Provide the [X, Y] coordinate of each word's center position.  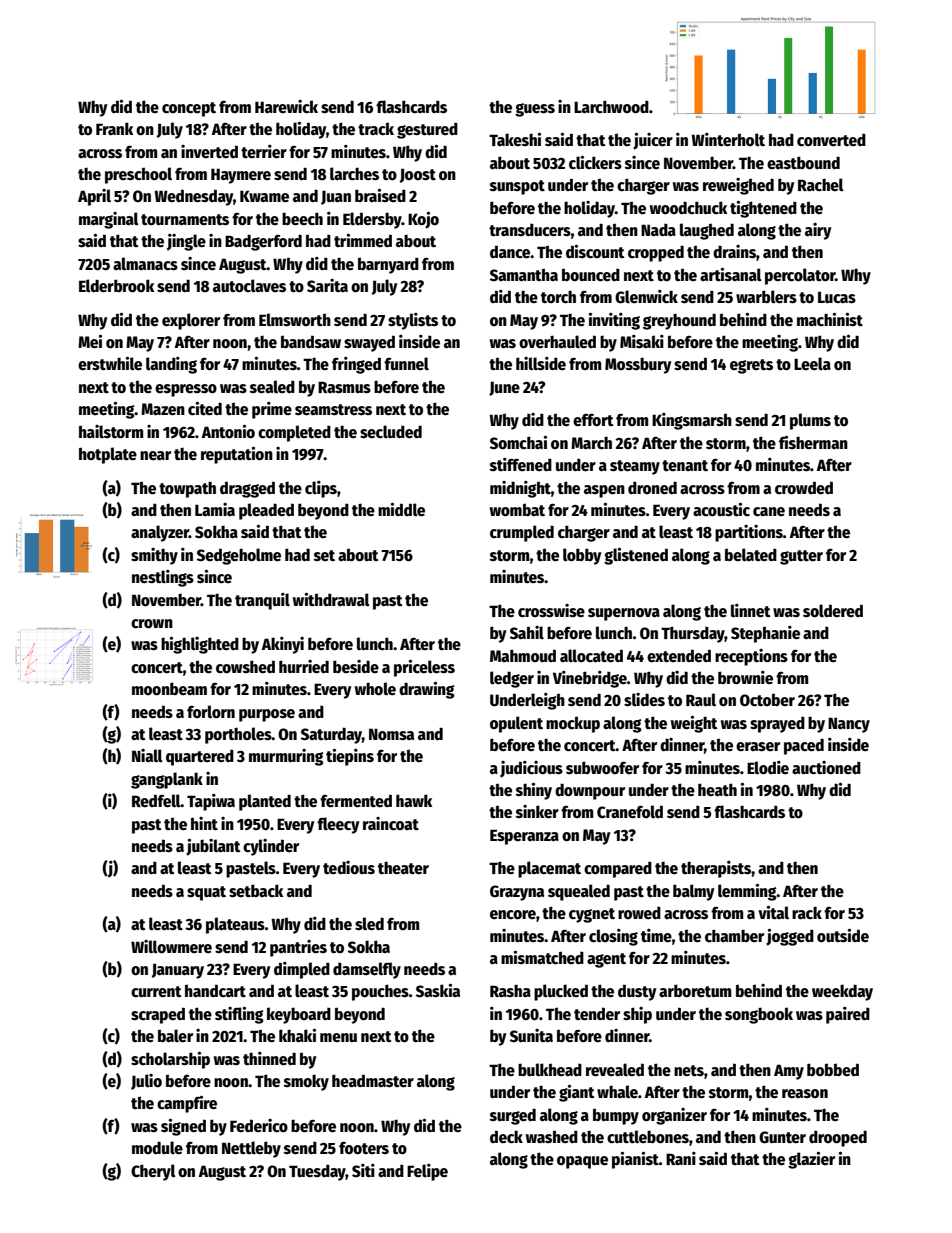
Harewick [286, 106]
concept [189, 109]
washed [552, 1136]
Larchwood [611, 106]
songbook [759, 1015]
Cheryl [153, 1172]
